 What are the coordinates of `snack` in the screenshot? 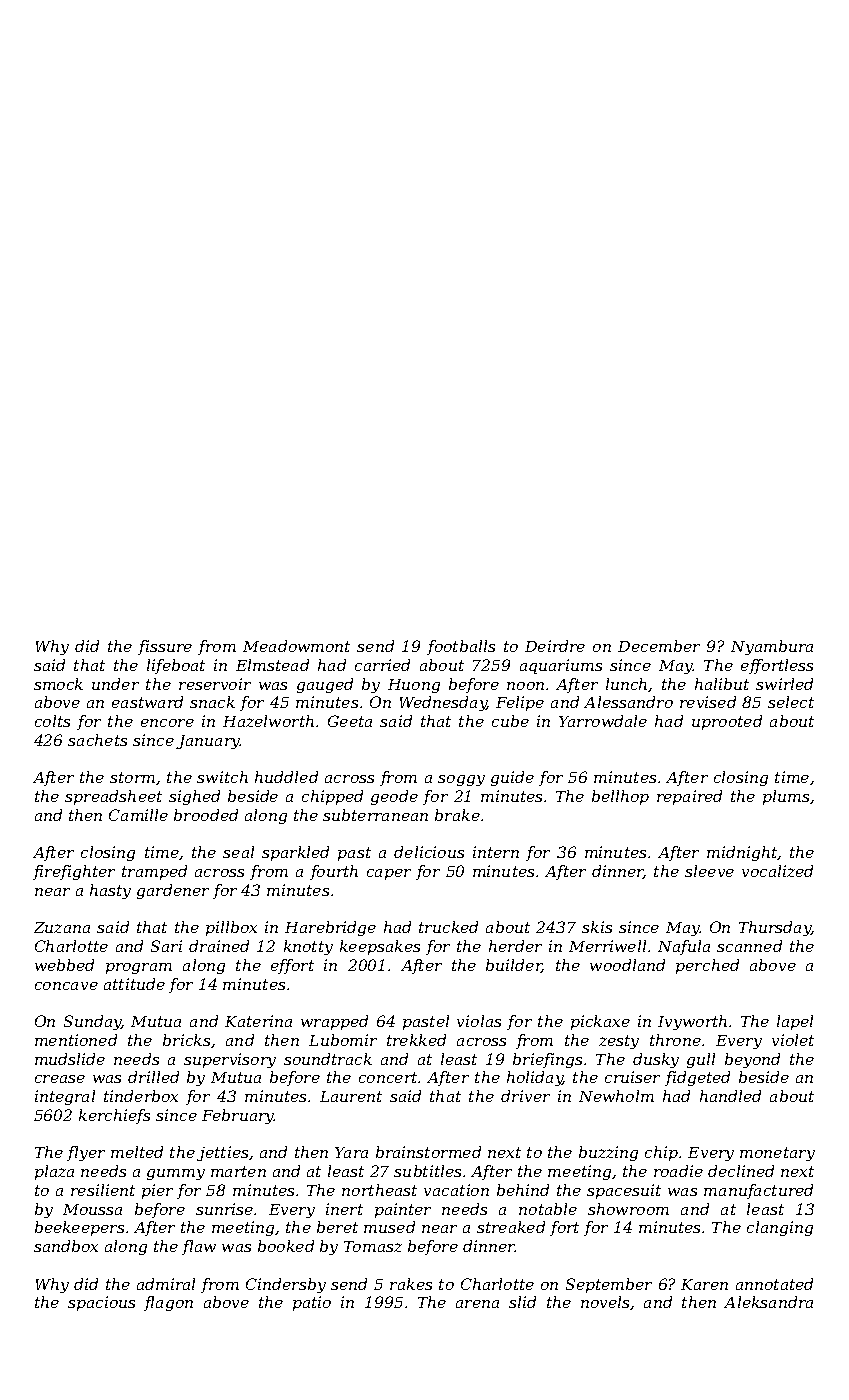 It's located at (212, 702).
